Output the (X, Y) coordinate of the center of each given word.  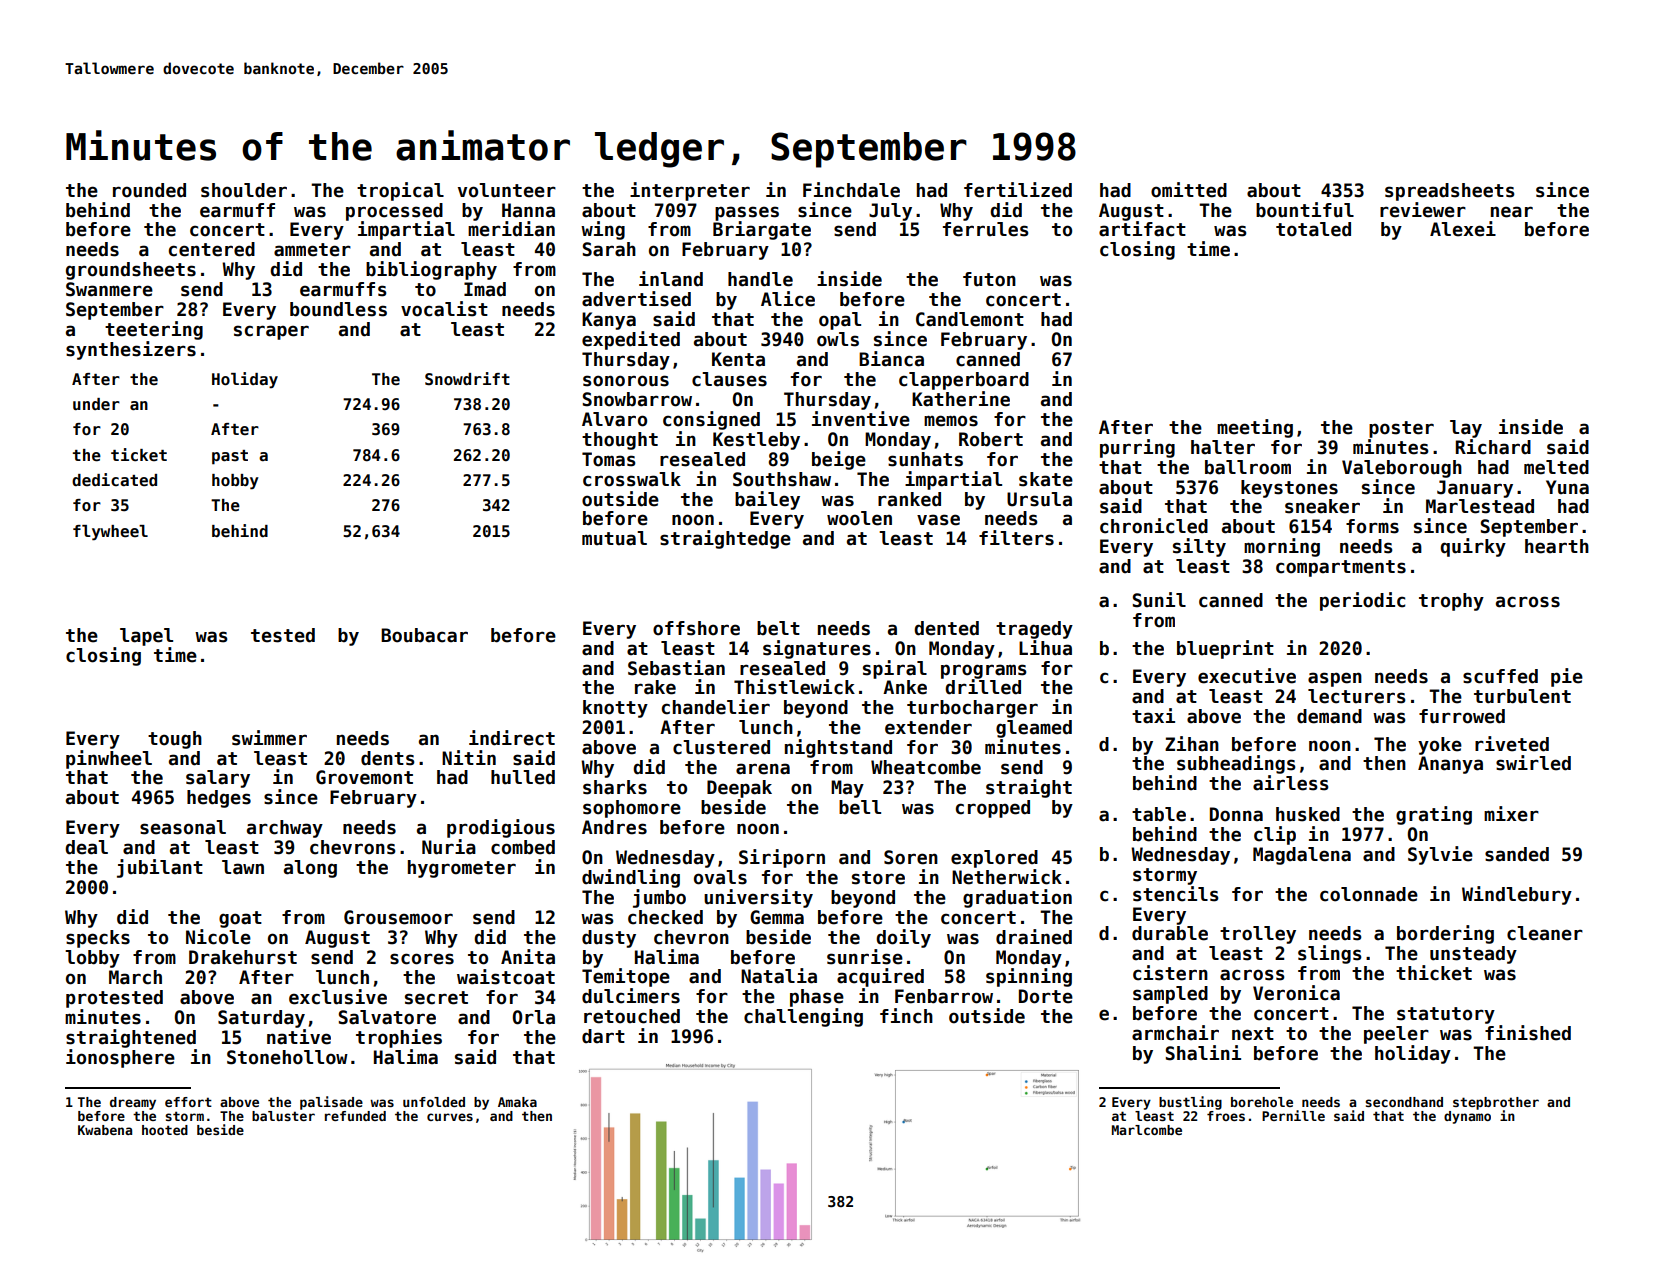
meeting (1255, 428)
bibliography (431, 270)
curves (450, 1117)
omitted (1189, 190)
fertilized (1018, 190)
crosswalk (632, 479)
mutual (614, 538)
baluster (283, 1116)
